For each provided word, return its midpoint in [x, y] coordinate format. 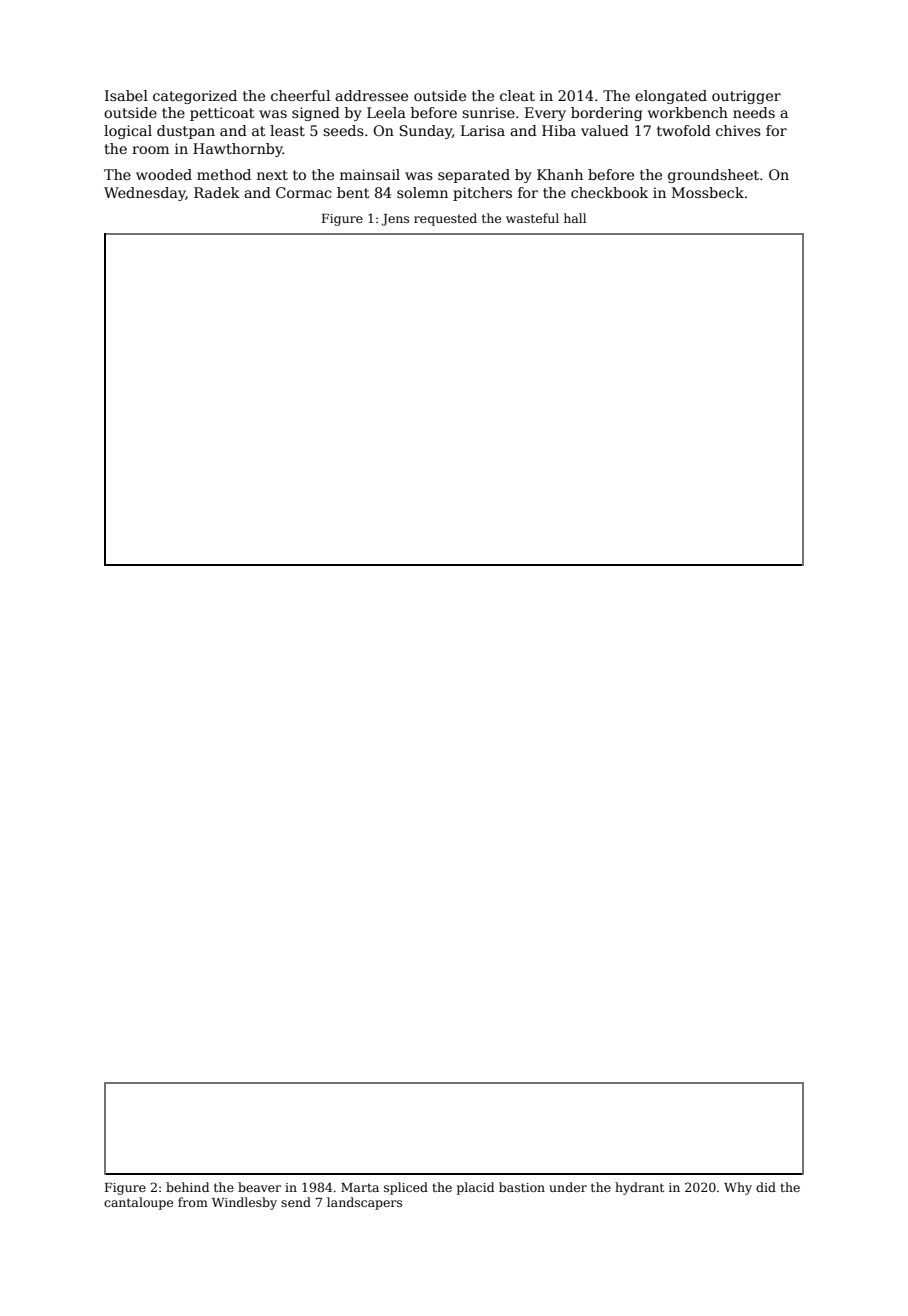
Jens [395, 220]
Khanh [560, 174]
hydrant [639, 1188]
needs [754, 112]
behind [187, 1187]
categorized [195, 97]
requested [445, 219]
